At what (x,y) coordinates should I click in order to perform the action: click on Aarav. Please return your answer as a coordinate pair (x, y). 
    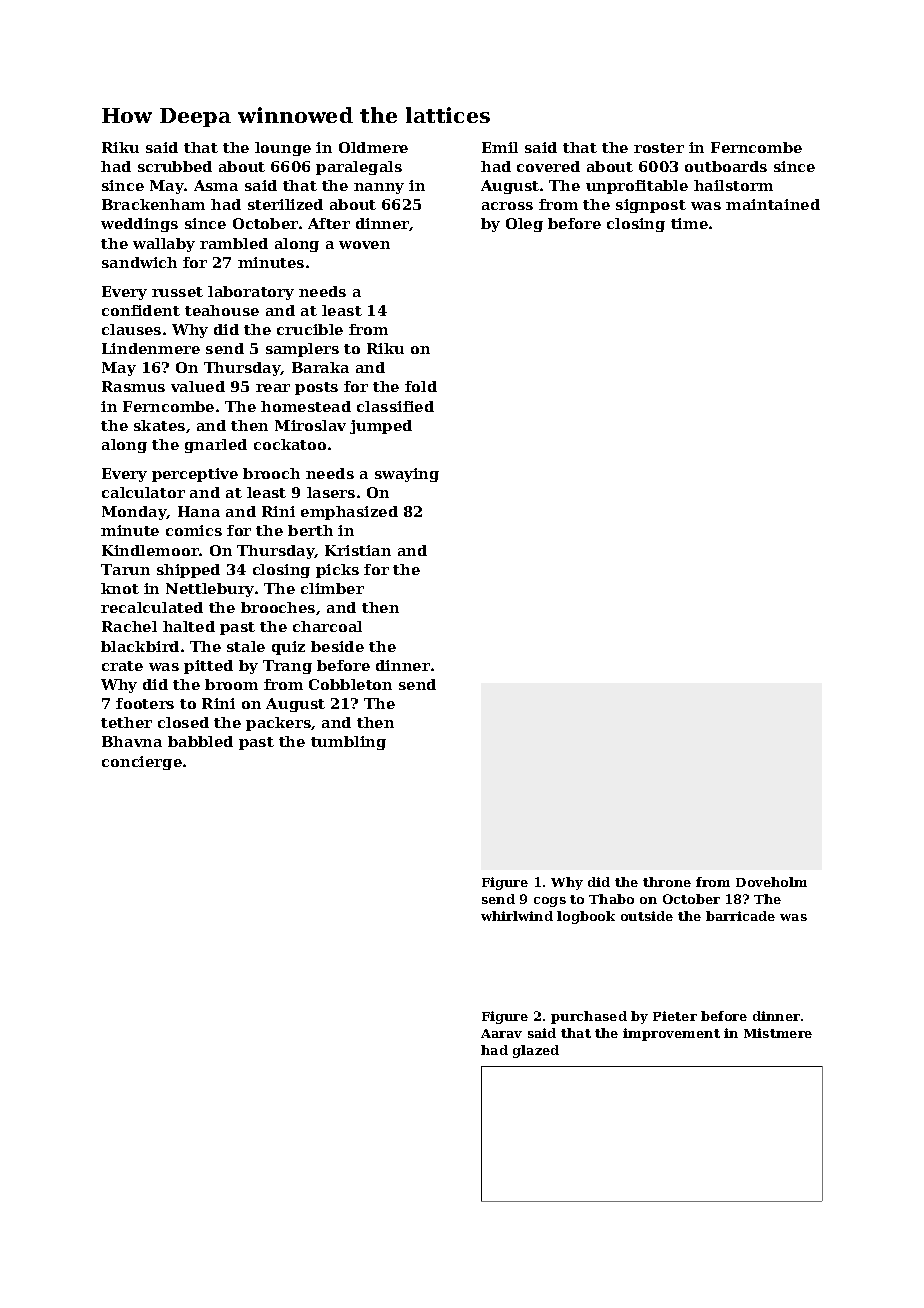
    Looking at the image, I should click on (501, 1033).
